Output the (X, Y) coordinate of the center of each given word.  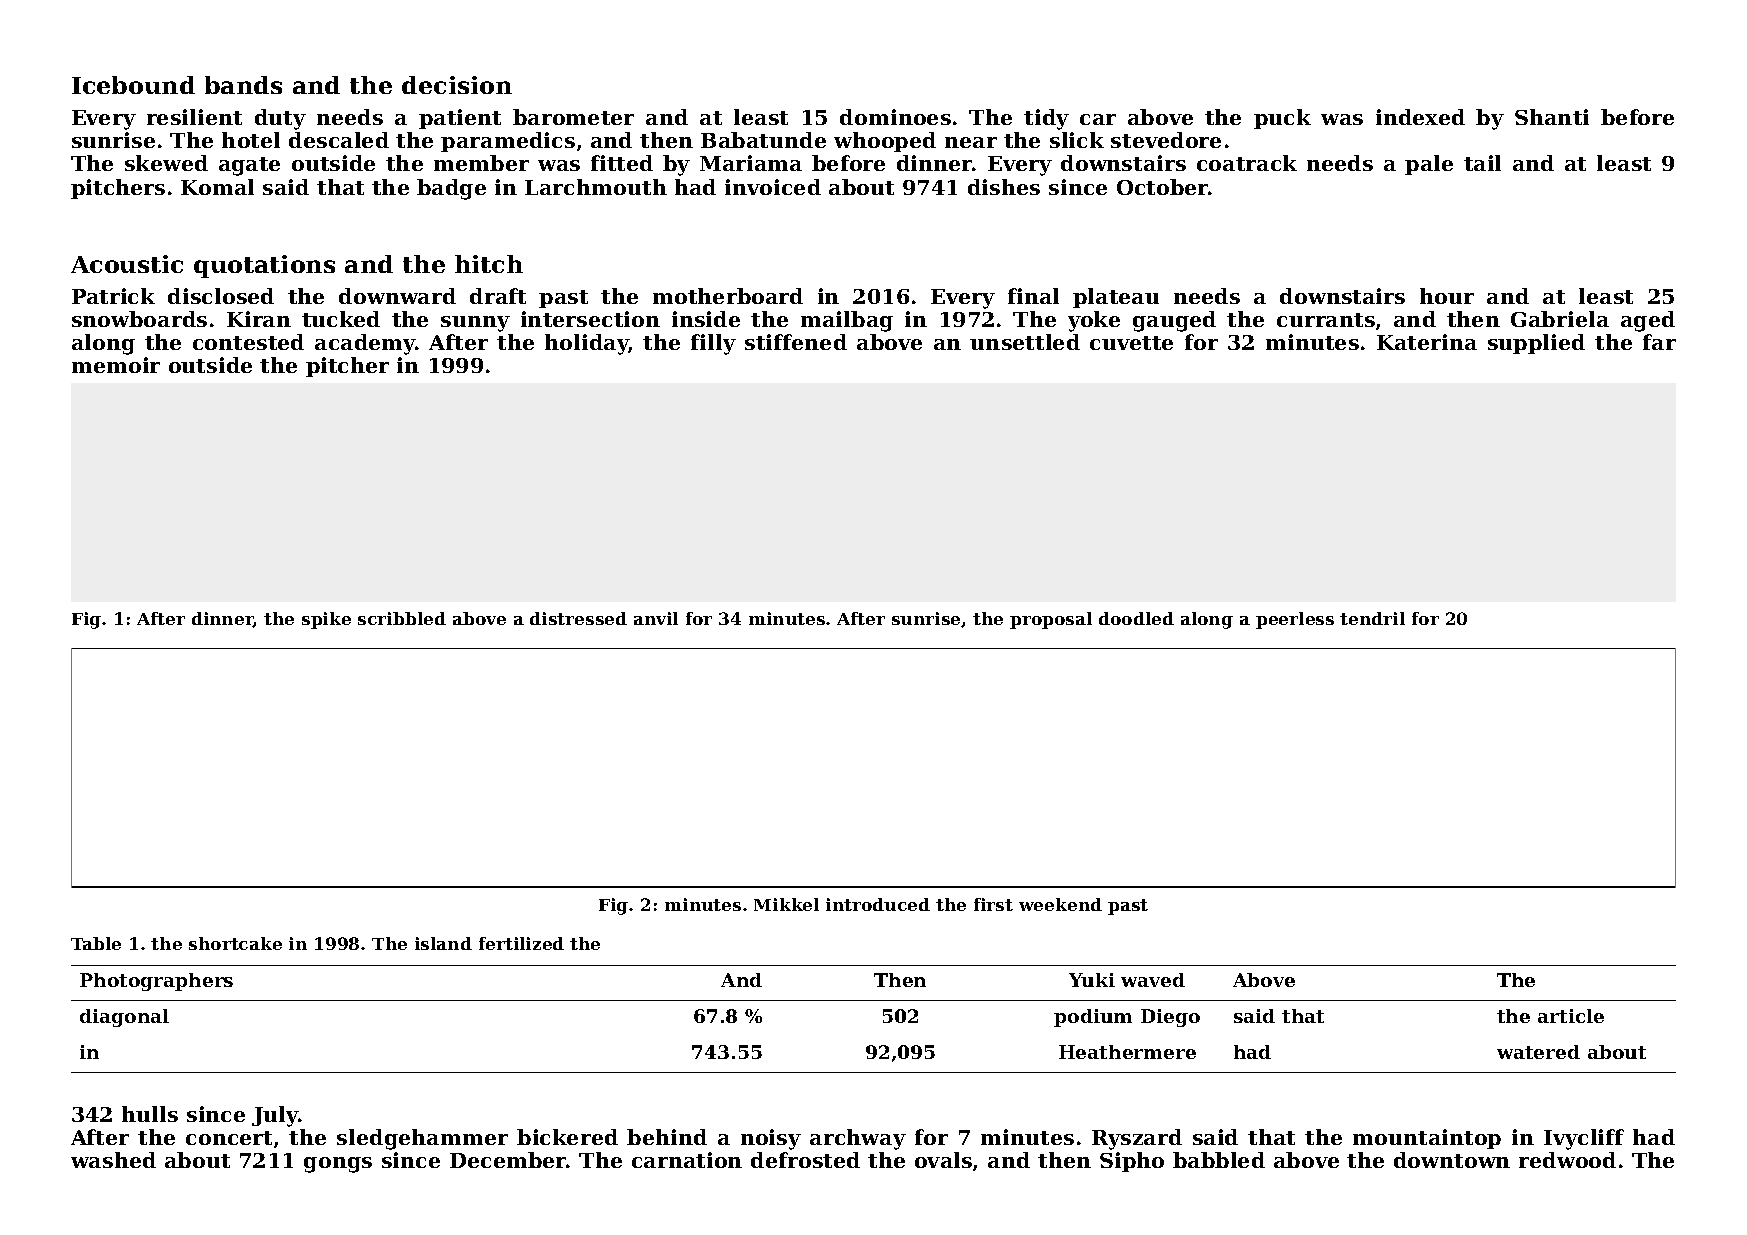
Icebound (133, 85)
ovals (943, 1160)
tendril (1372, 618)
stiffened (796, 342)
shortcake (235, 943)
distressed (578, 618)
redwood (1567, 1160)
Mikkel (786, 904)
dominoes (895, 117)
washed (113, 1160)
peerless (1295, 620)
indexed (1420, 117)
